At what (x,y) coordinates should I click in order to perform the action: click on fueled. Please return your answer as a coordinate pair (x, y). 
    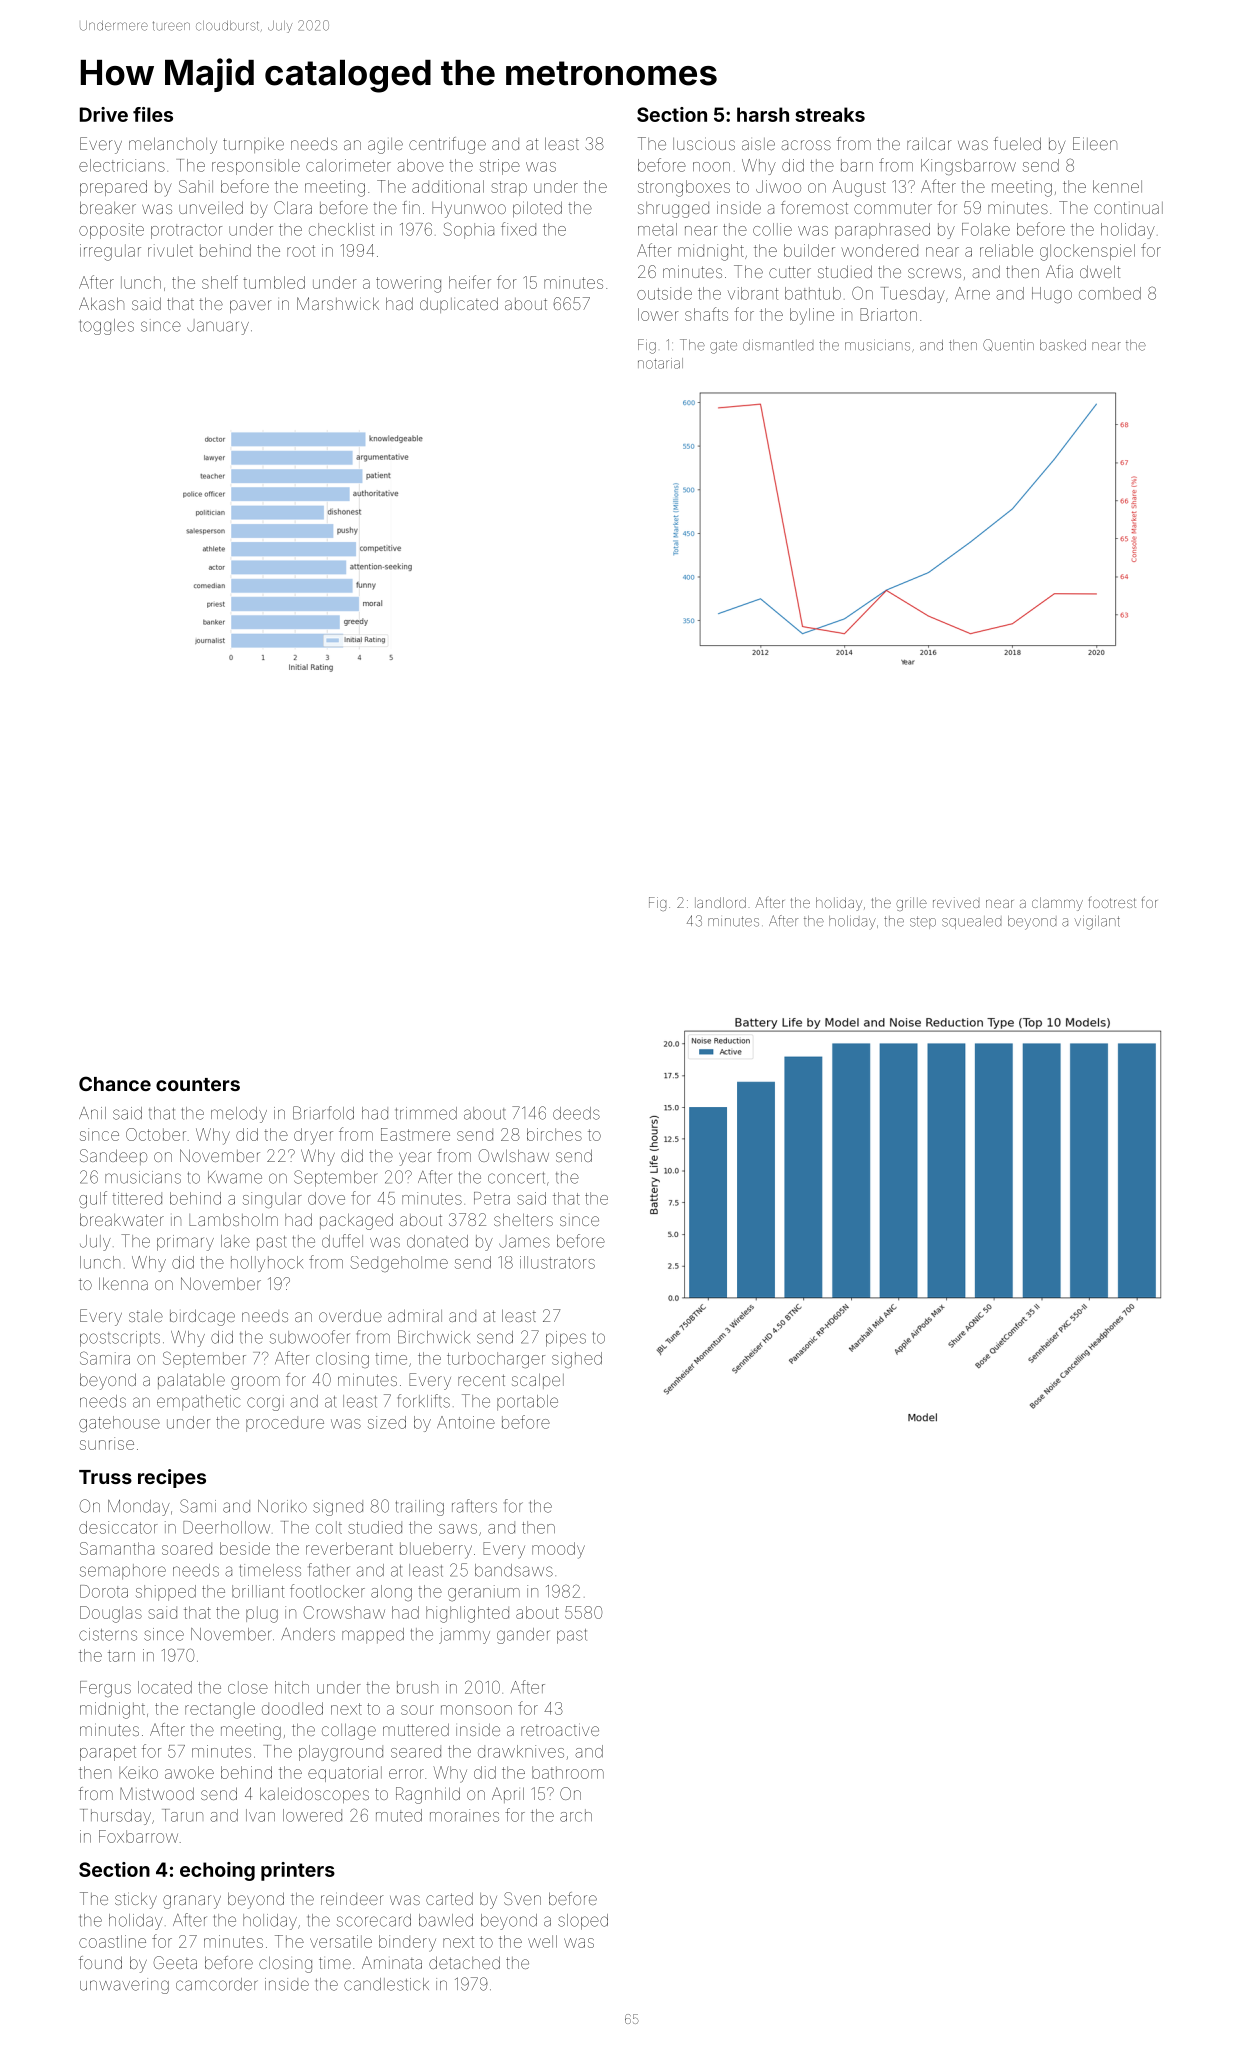
    Looking at the image, I should click on (1017, 143).
